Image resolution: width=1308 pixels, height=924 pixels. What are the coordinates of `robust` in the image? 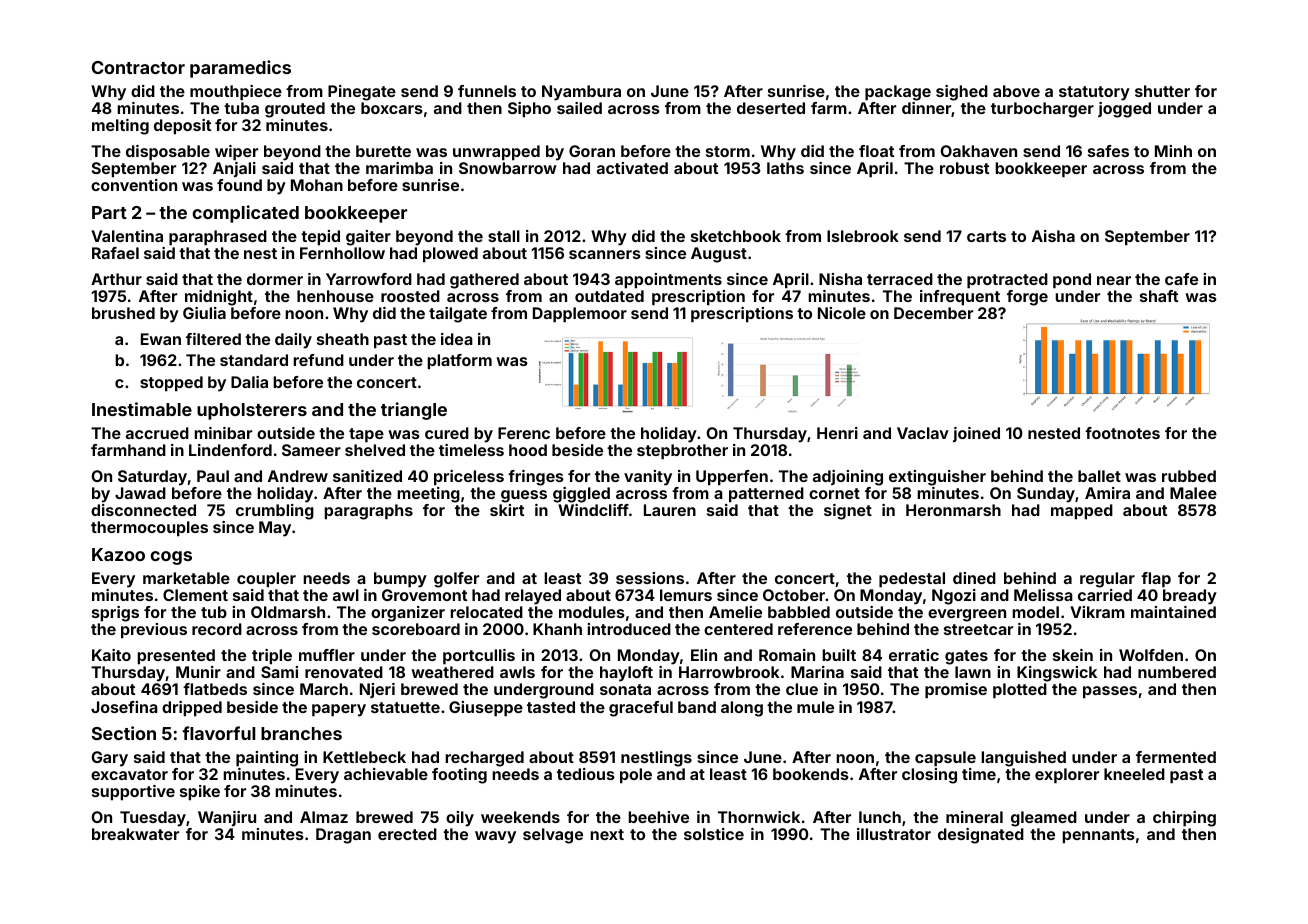 It's located at (964, 168).
